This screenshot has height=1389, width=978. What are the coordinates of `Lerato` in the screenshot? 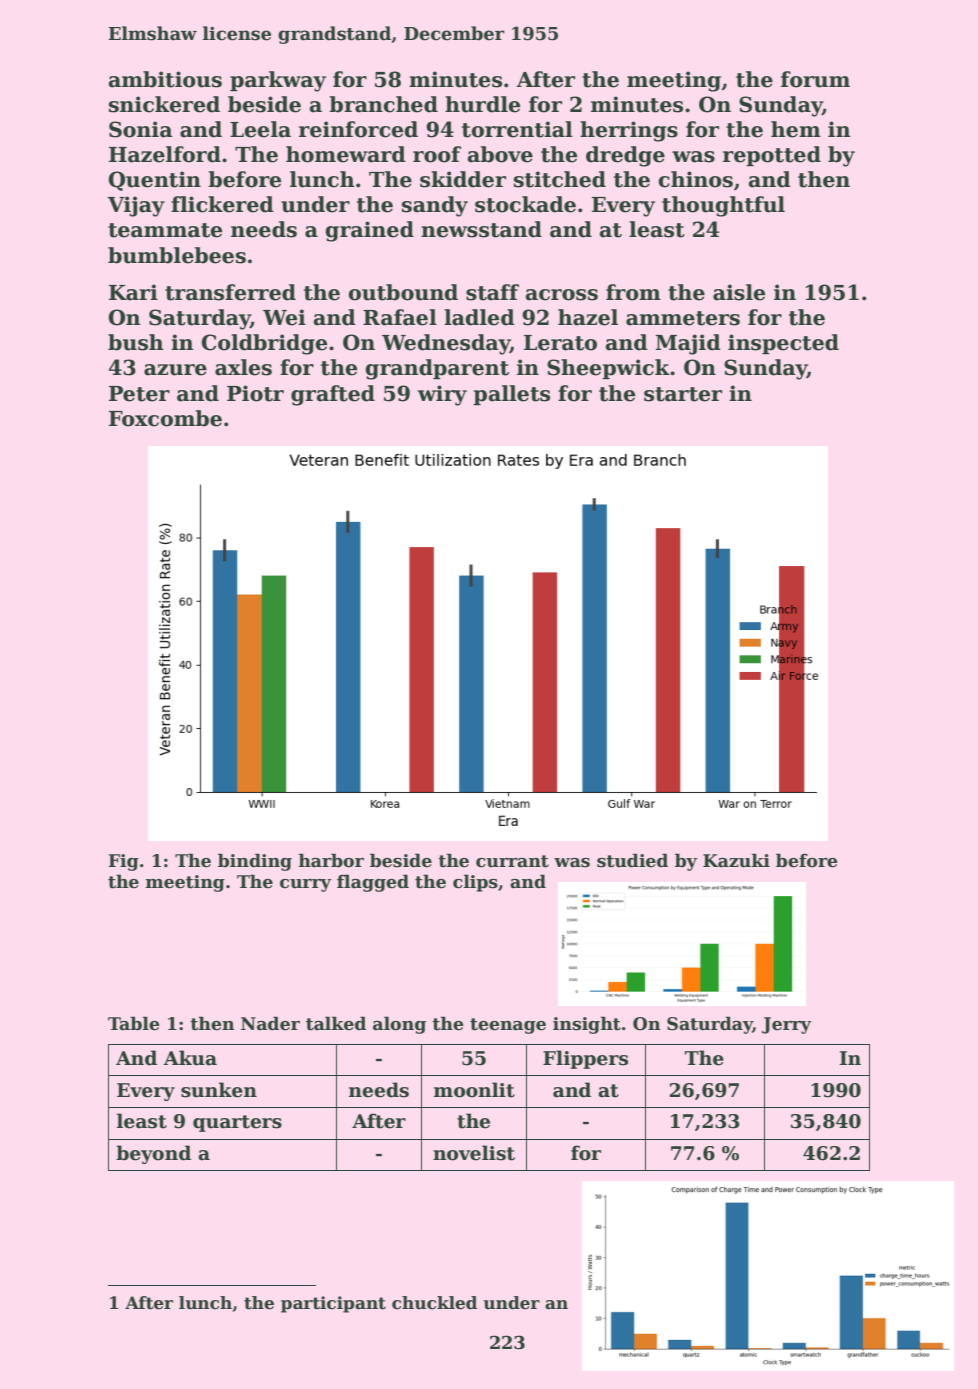 It's located at (560, 343).
